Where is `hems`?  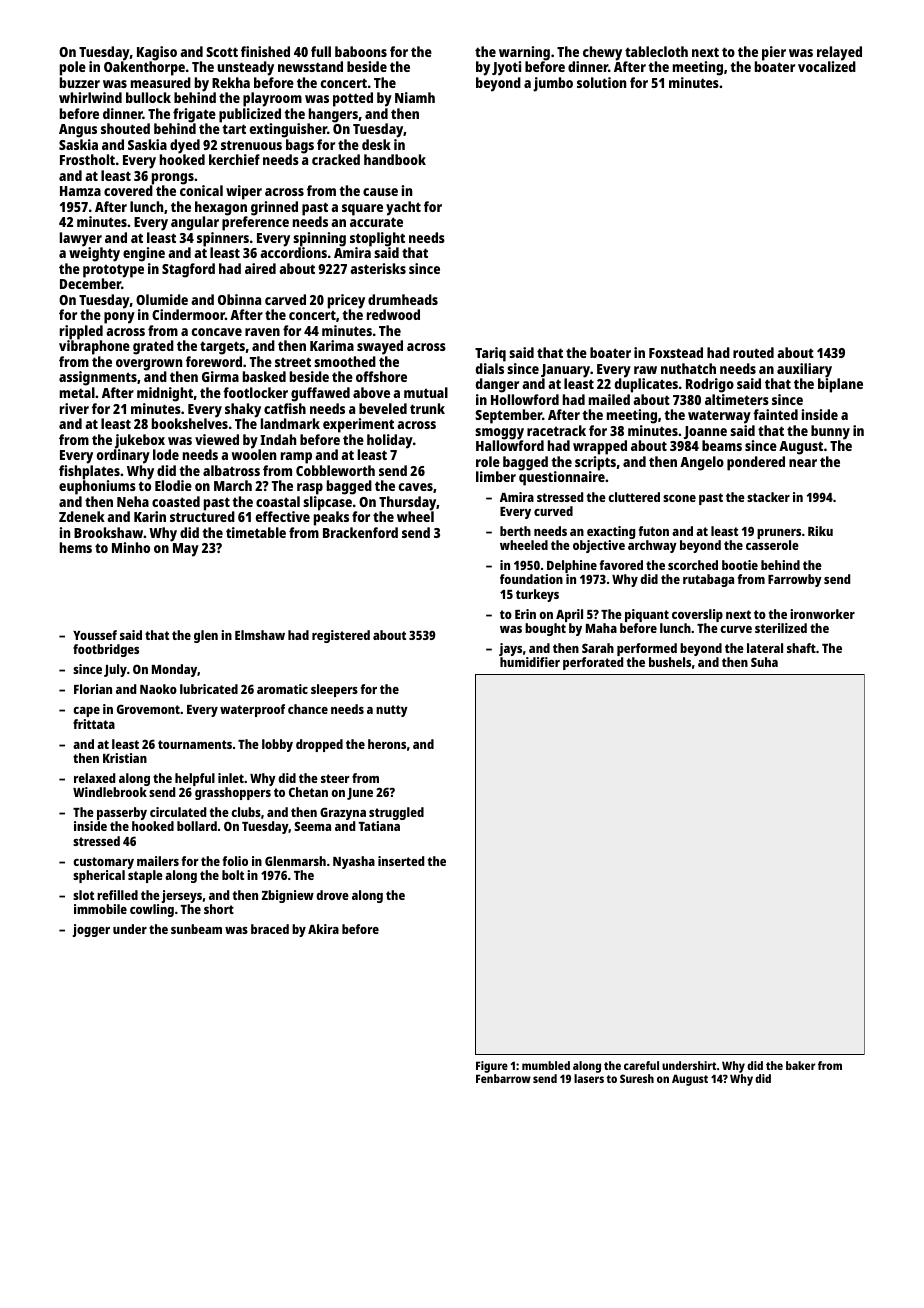 hems is located at coordinates (76, 547).
